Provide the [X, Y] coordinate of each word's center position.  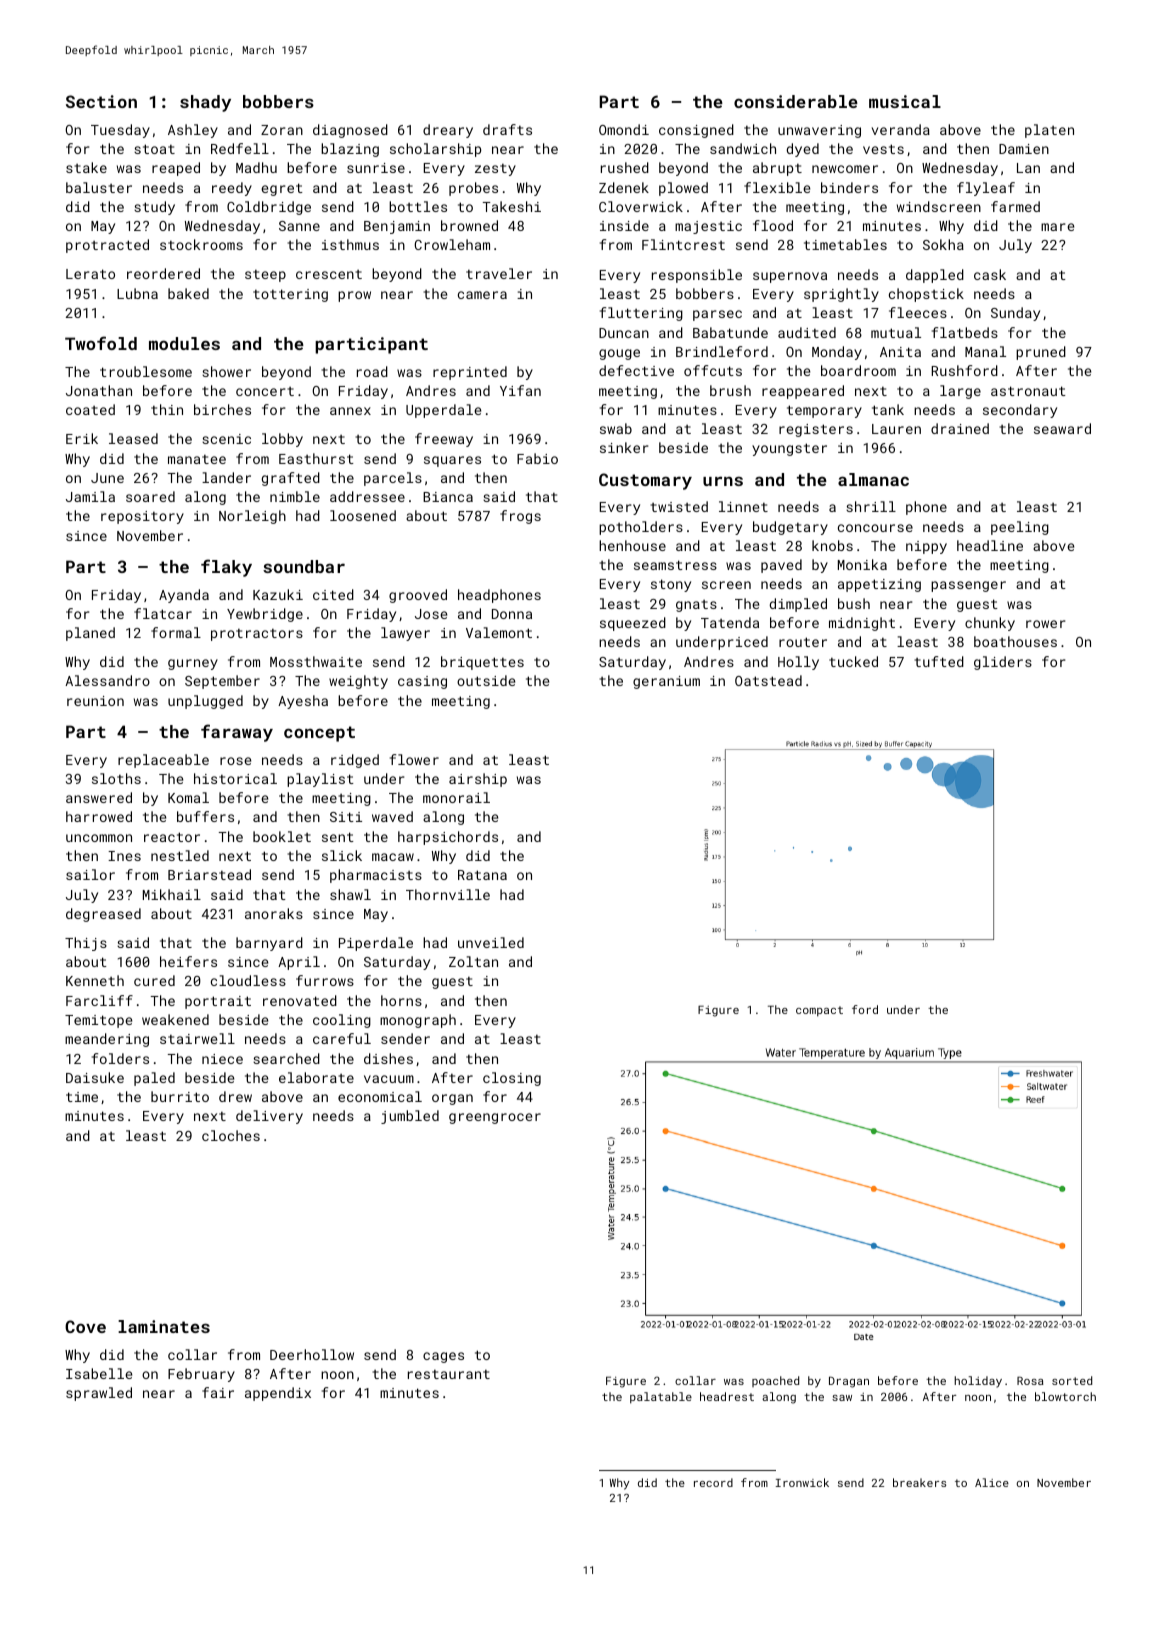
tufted [939, 661]
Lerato [90, 274]
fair [218, 1392]
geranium [666, 682]
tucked [853, 661]
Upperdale [443, 411]
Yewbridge [265, 615]
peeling [1020, 528]
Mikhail [172, 894]
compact [819, 1011]
